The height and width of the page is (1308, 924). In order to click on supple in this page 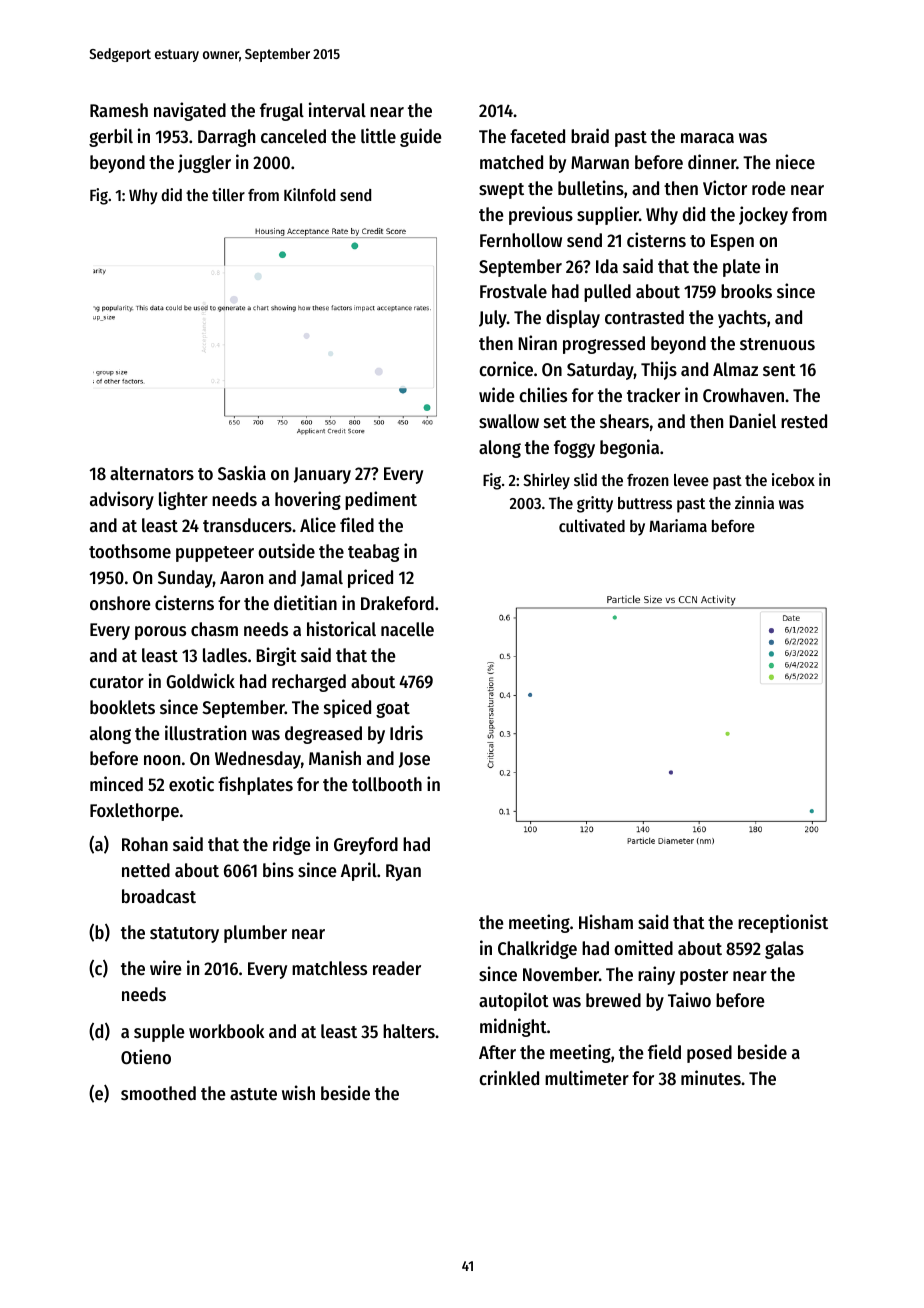, I will do `click(159, 1033)`.
